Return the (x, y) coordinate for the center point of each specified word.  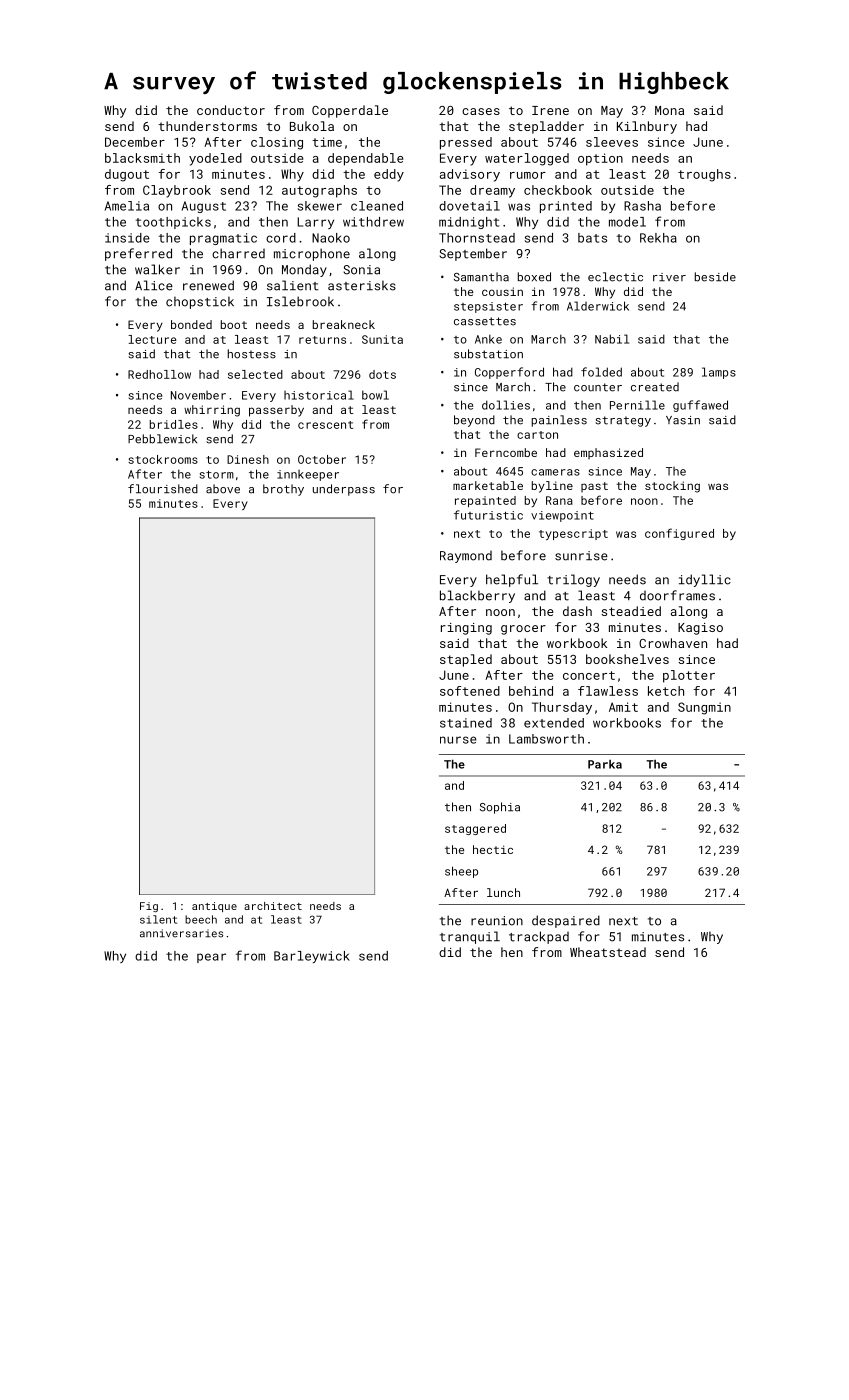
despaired (566, 921)
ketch (666, 691)
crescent (325, 425)
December (135, 142)
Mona (669, 110)
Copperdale (350, 111)
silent (158, 919)
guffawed (700, 406)
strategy (623, 421)
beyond (474, 421)
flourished (163, 489)
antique (214, 907)
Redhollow (159, 374)
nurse (458, 740)
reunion (497, 921)
